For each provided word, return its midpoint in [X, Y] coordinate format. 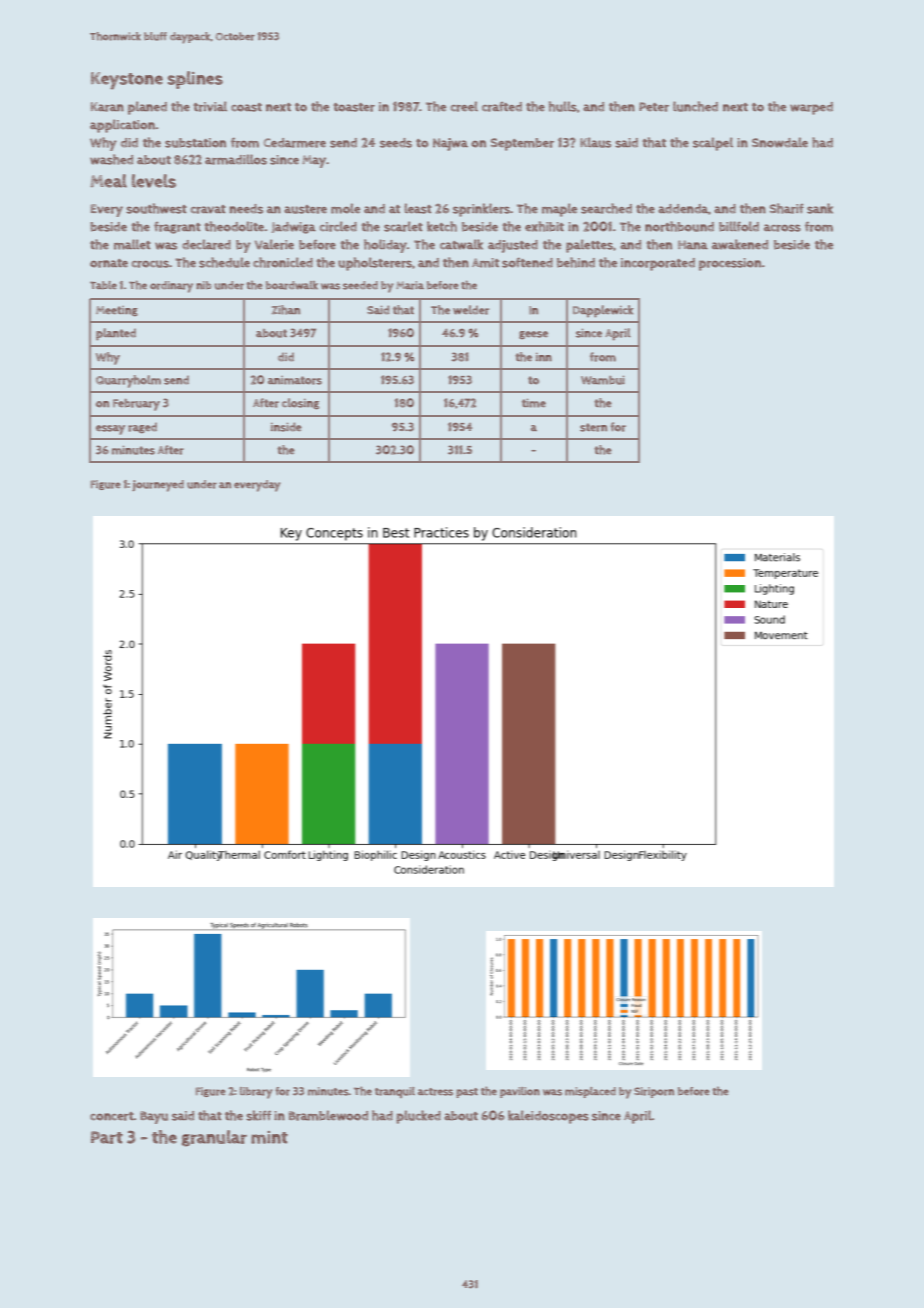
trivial [210, 106]
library [256, 1093]
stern [593, 427]
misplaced [590, 1092]
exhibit [544, 226]
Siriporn [654, 1092]
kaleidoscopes [548, 1117]
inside [286, 427]
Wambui [603, 380]
